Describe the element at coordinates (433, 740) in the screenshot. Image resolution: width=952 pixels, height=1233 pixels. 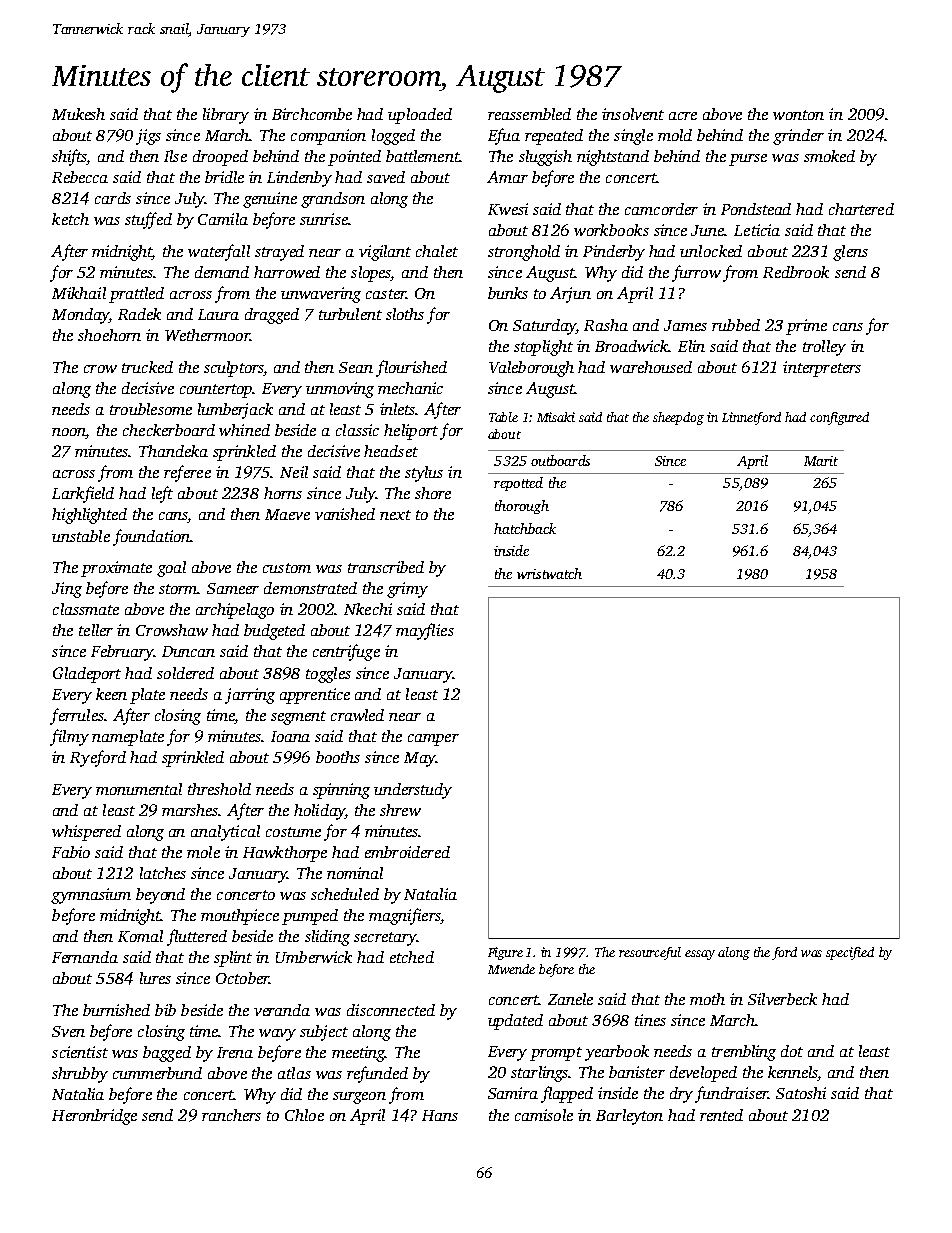
I see `camper` at that location.
